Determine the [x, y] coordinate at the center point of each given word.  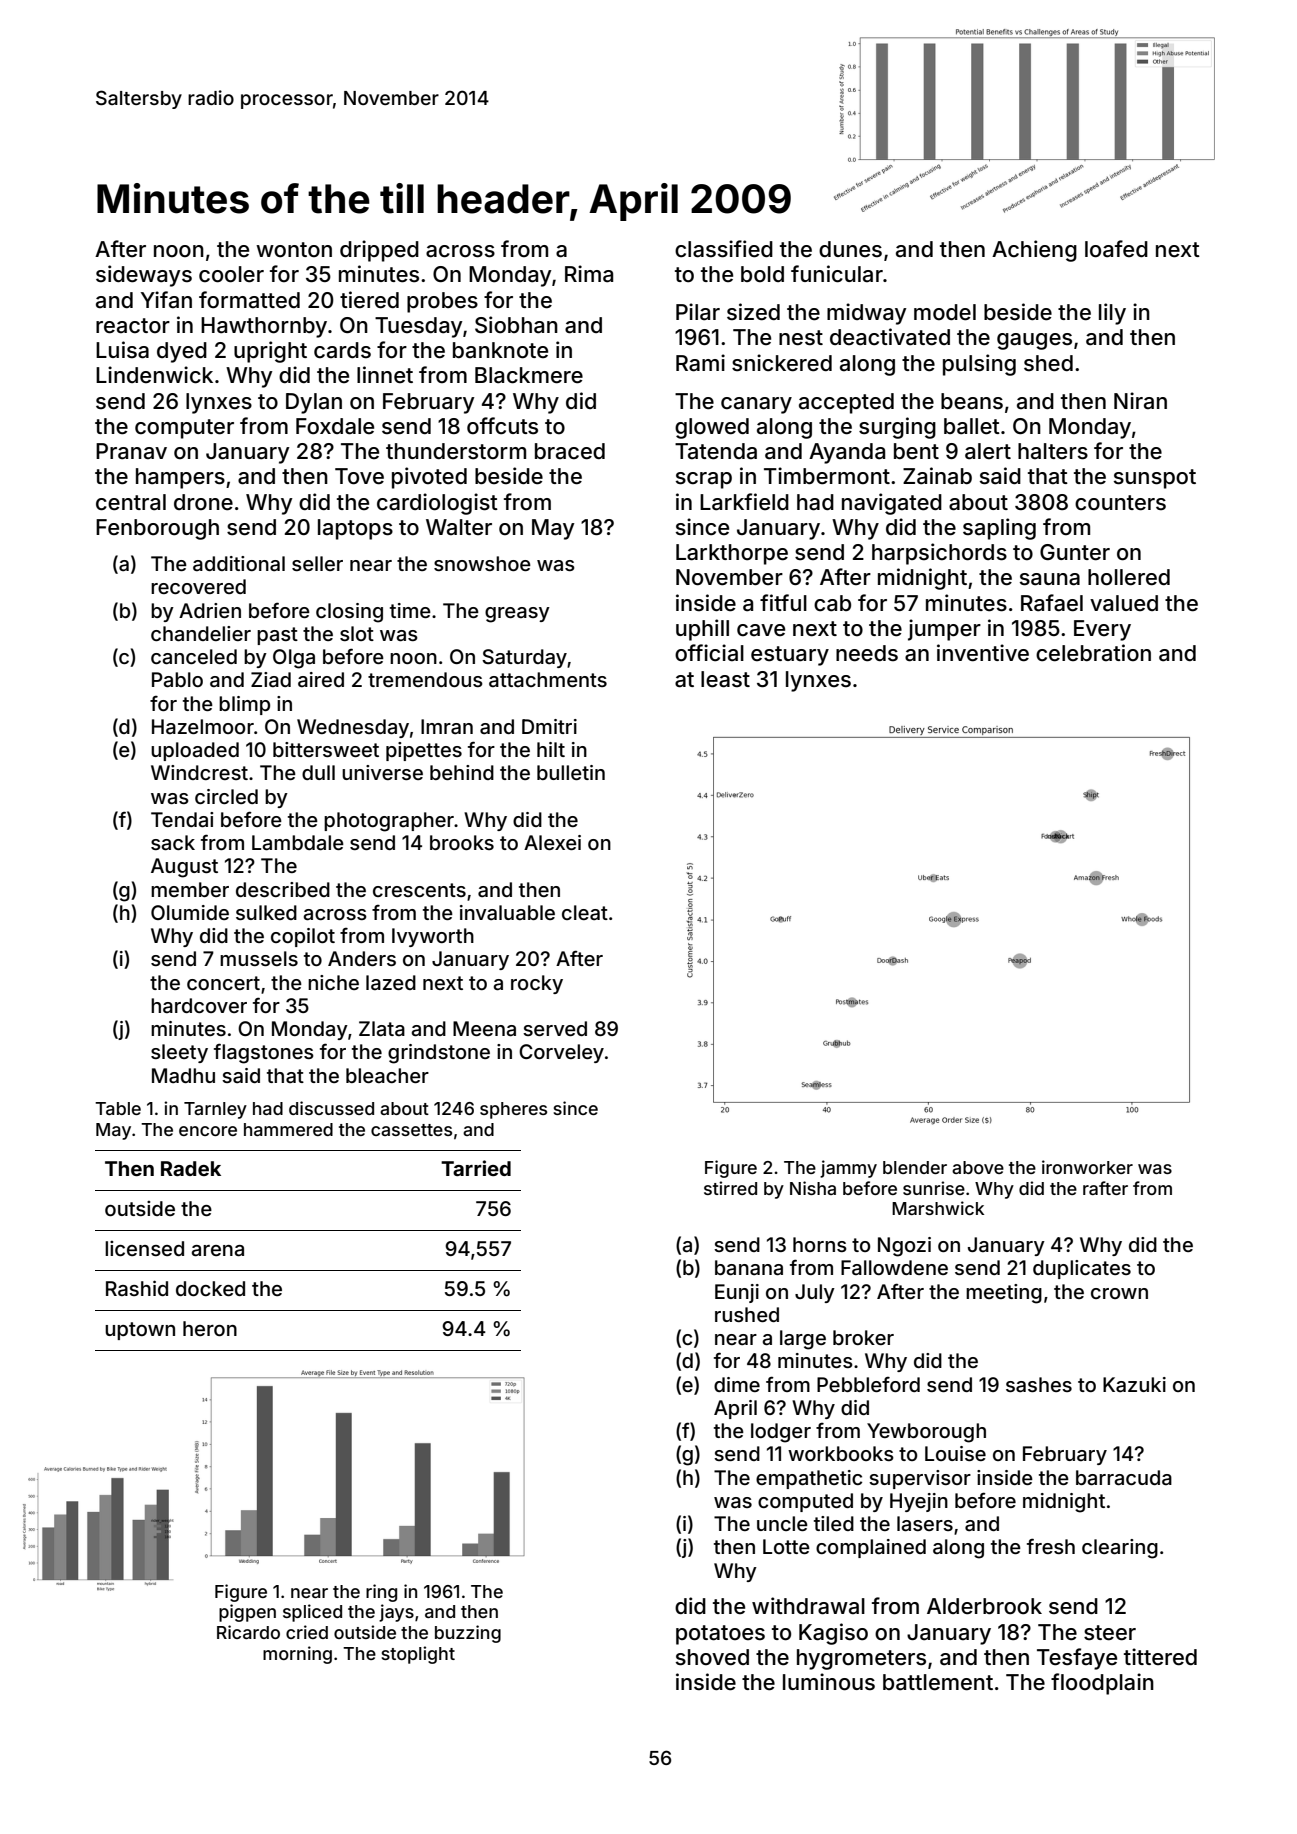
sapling [999, 529]
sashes [1039, 1384]
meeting [1004, 1294]
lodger [781, 1433]
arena [218, 1250]
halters [1053, 451]
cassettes [411, 1130]
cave [761, 630]
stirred [730, 1188]
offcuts [502, 426]
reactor [133, 326]
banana [749, 1268]
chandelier [201, 634]
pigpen [247, 1613]
